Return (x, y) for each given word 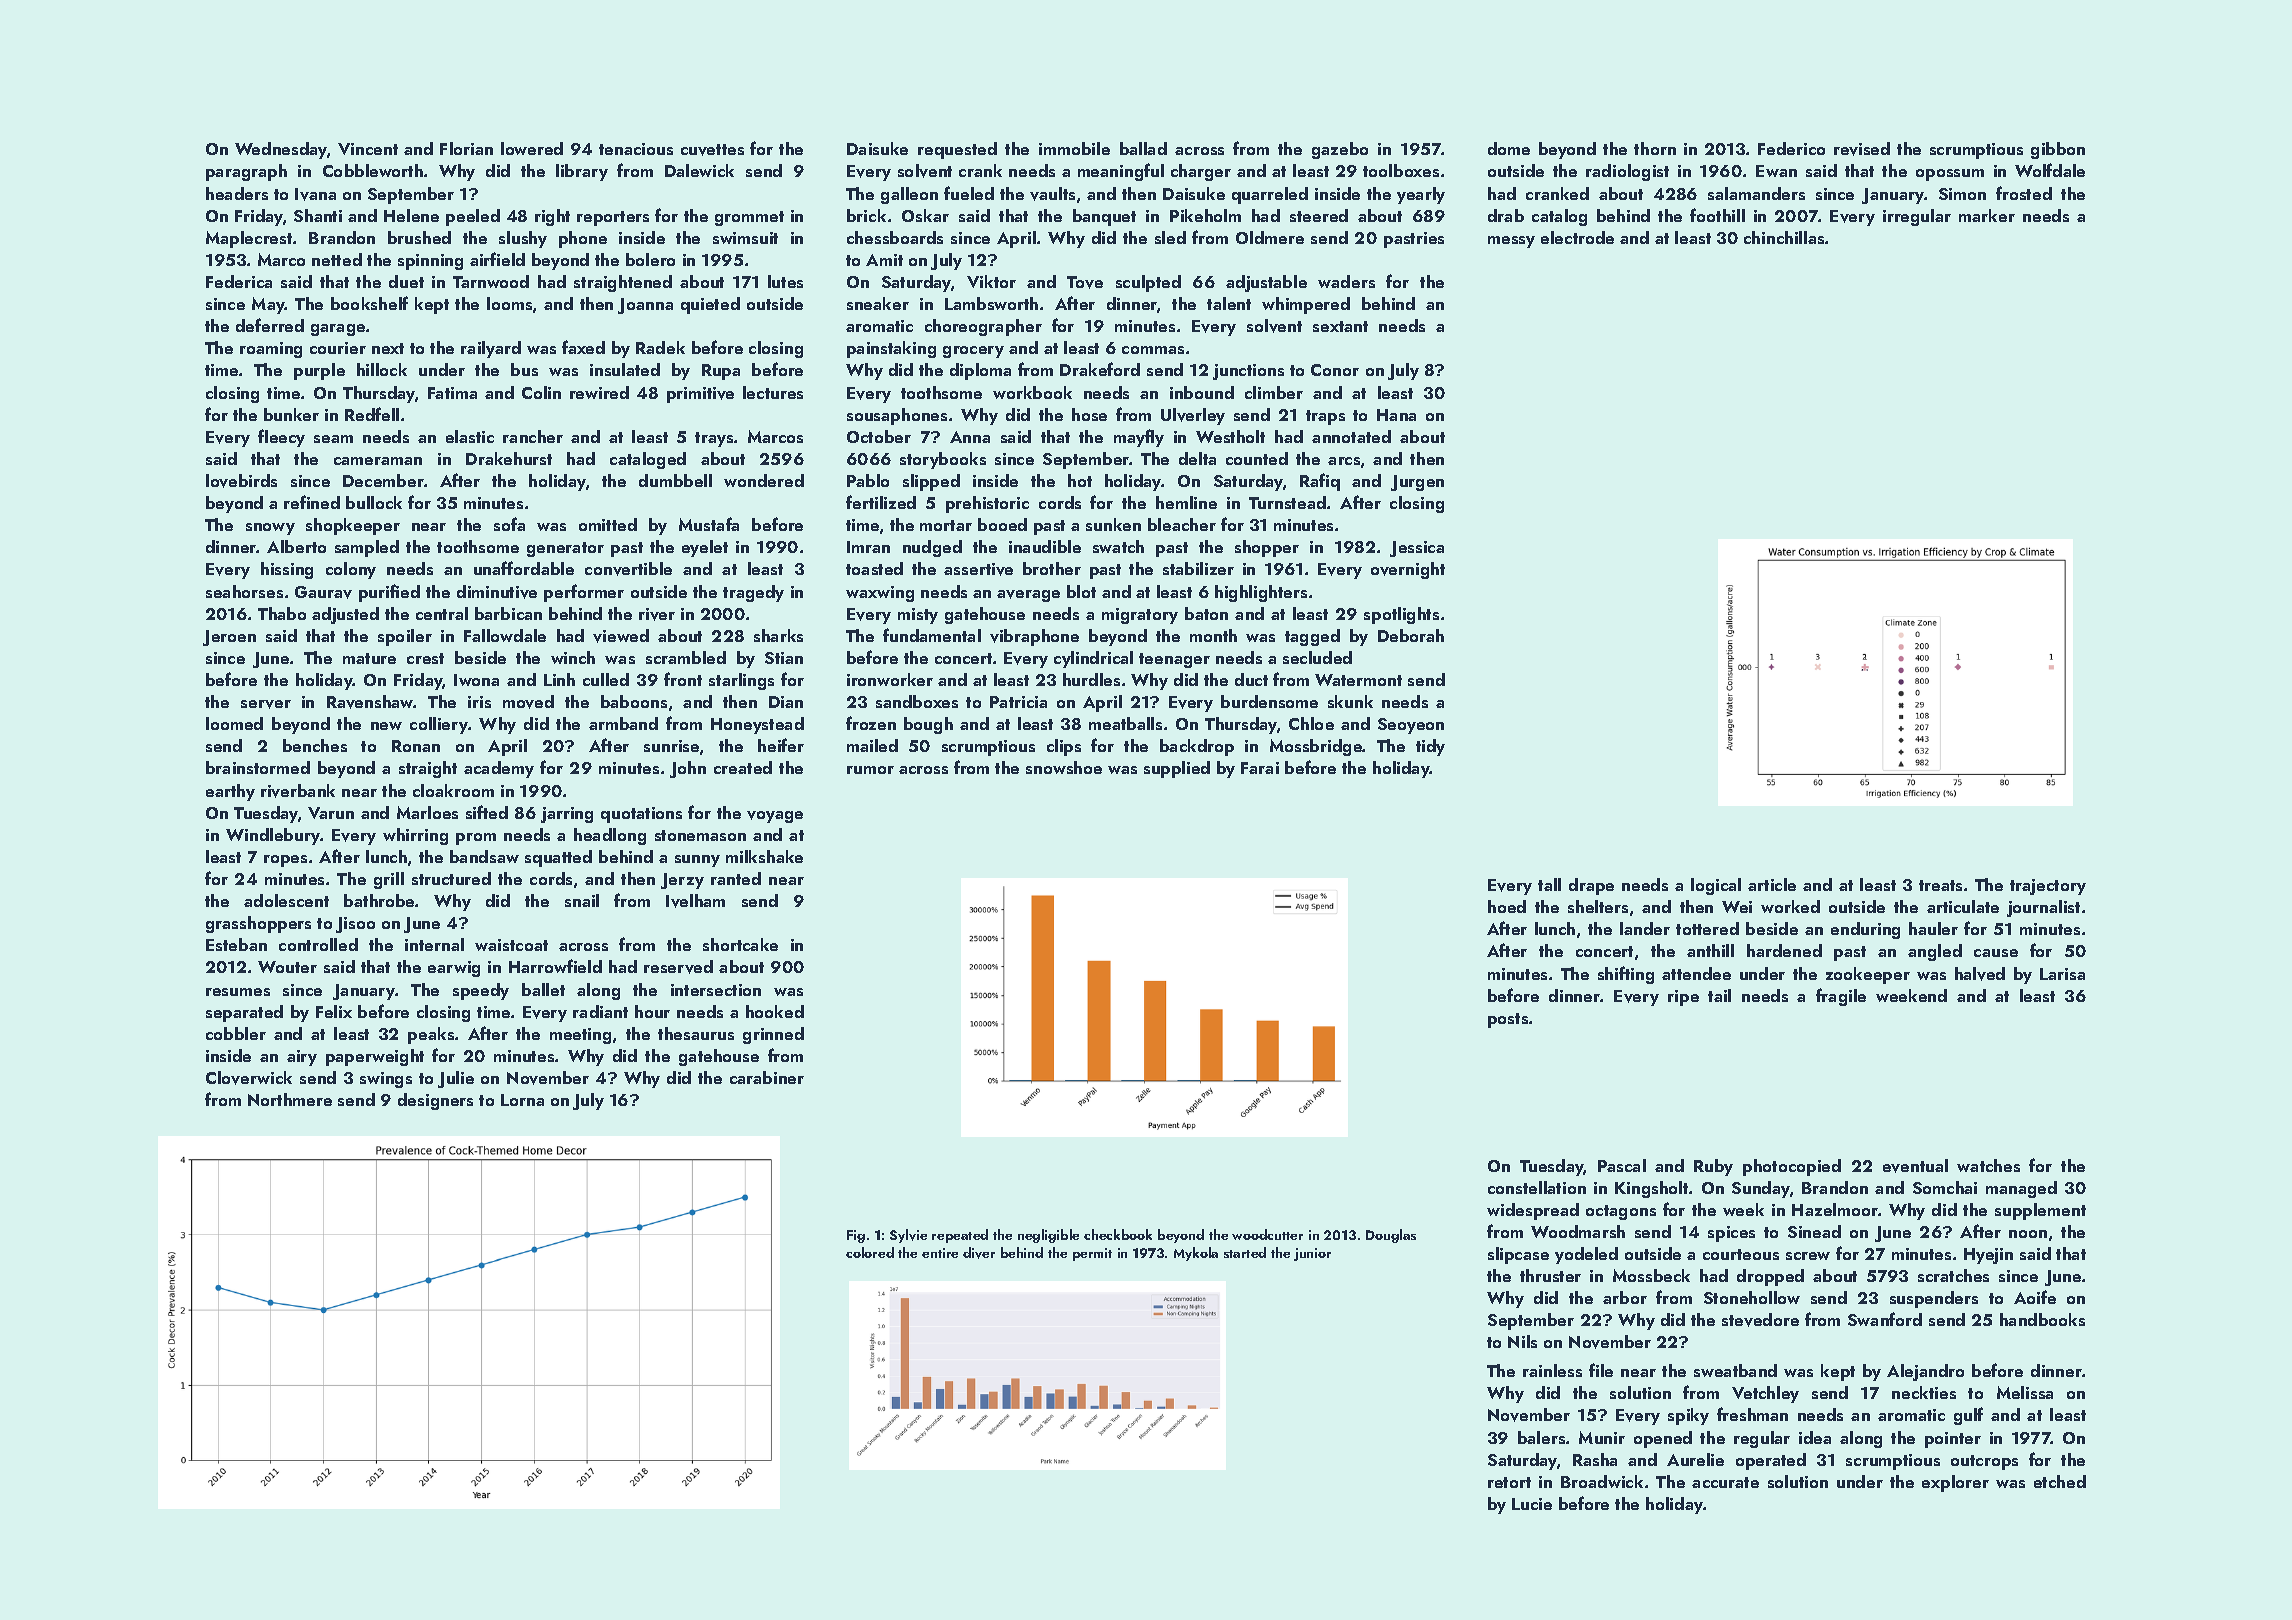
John (688, 769)
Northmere (290, 1099)
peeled (473, 217)
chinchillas (1784, 237)
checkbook (1118, 1234)
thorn (1655, 148)
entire (940, 1253)
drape (1591, 886)
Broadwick (1602, 1481)
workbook (1032, 392)
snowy (270, 529)
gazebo (1340, 150)
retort (1509, 1482)
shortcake (740, 944)
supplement (2040, 1211)
